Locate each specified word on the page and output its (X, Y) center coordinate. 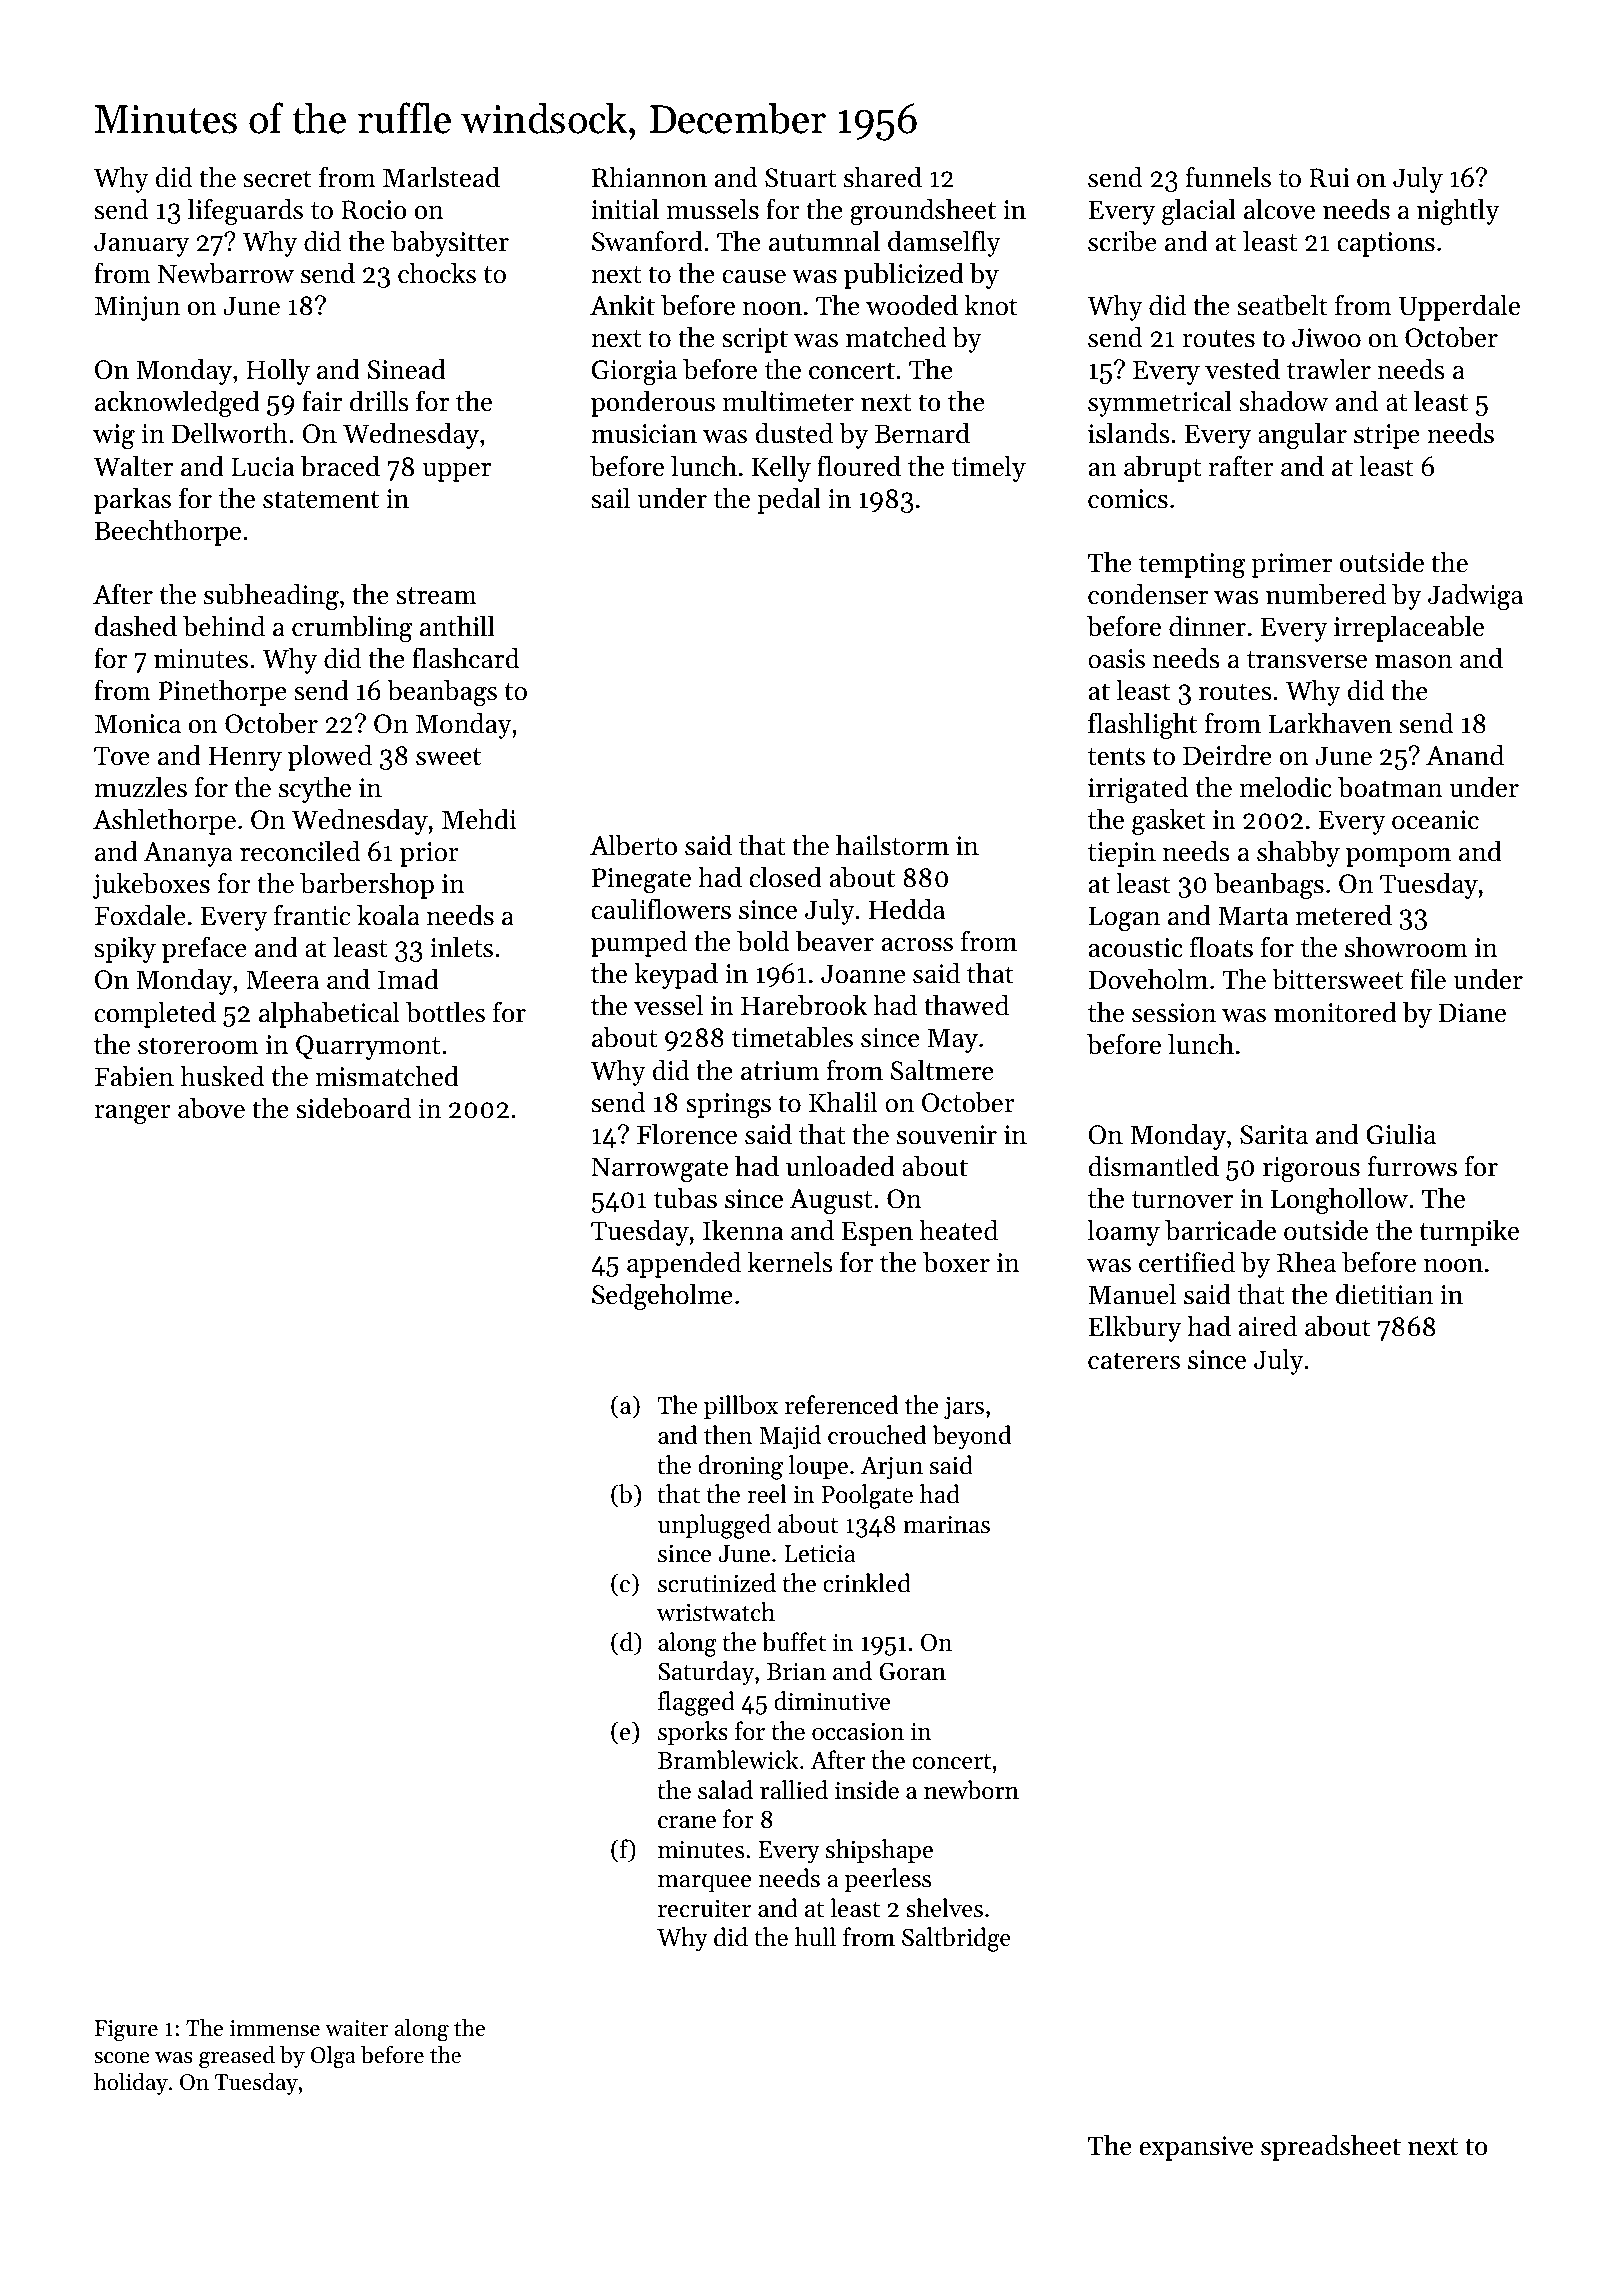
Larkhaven (1330, 723)
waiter (356, 2028)
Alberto (633, 845)
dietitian (1384, 1294)
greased (237, 2057)
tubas (685, 1198)
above (211, 1108)
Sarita (1274, 1135)
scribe (1122, 241)
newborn (971, 1790)
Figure (126, 2031)
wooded (912, 305)
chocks (437, 273)
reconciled (300, 851)
